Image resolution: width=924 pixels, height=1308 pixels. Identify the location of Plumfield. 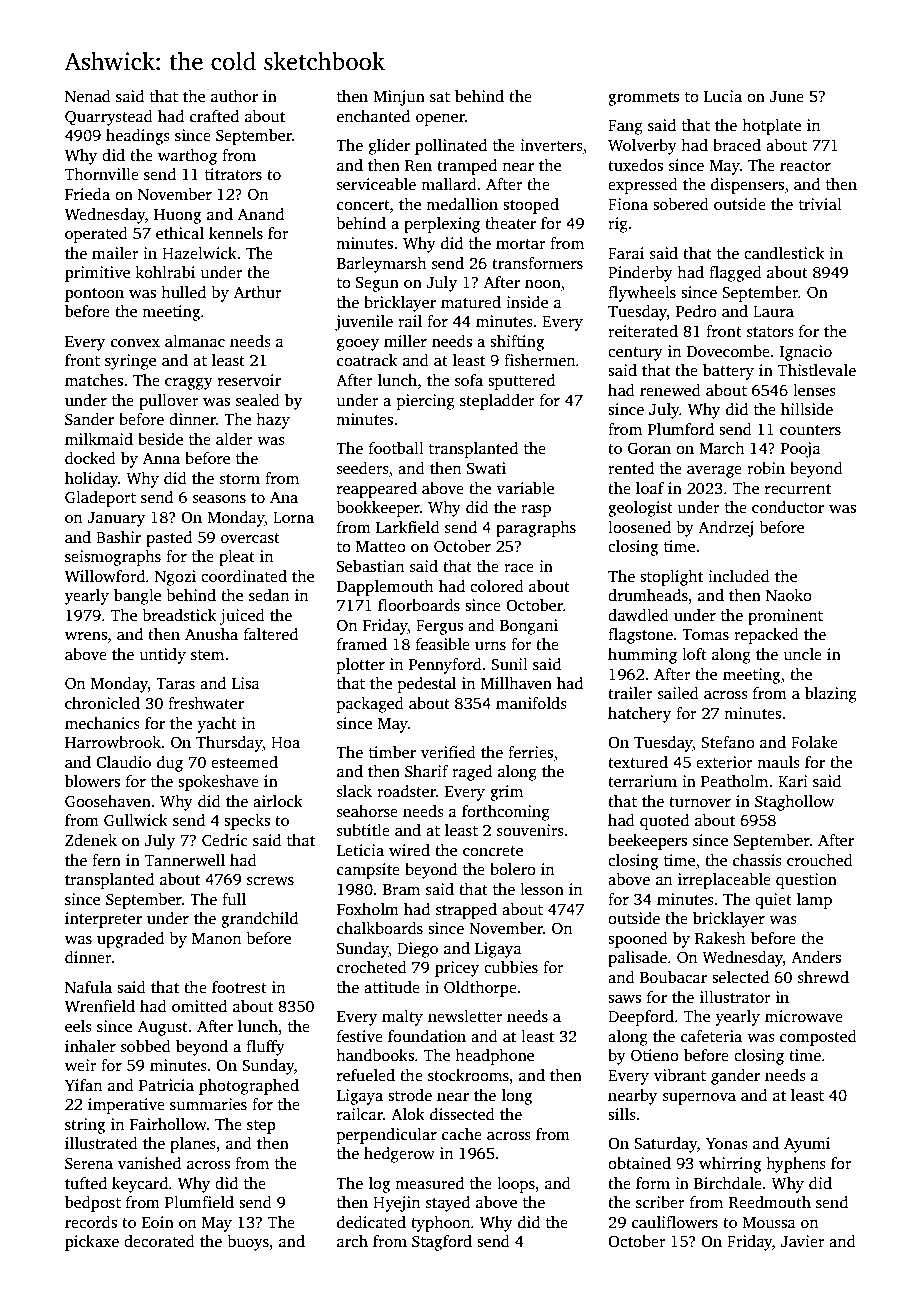
(199, 1202).
